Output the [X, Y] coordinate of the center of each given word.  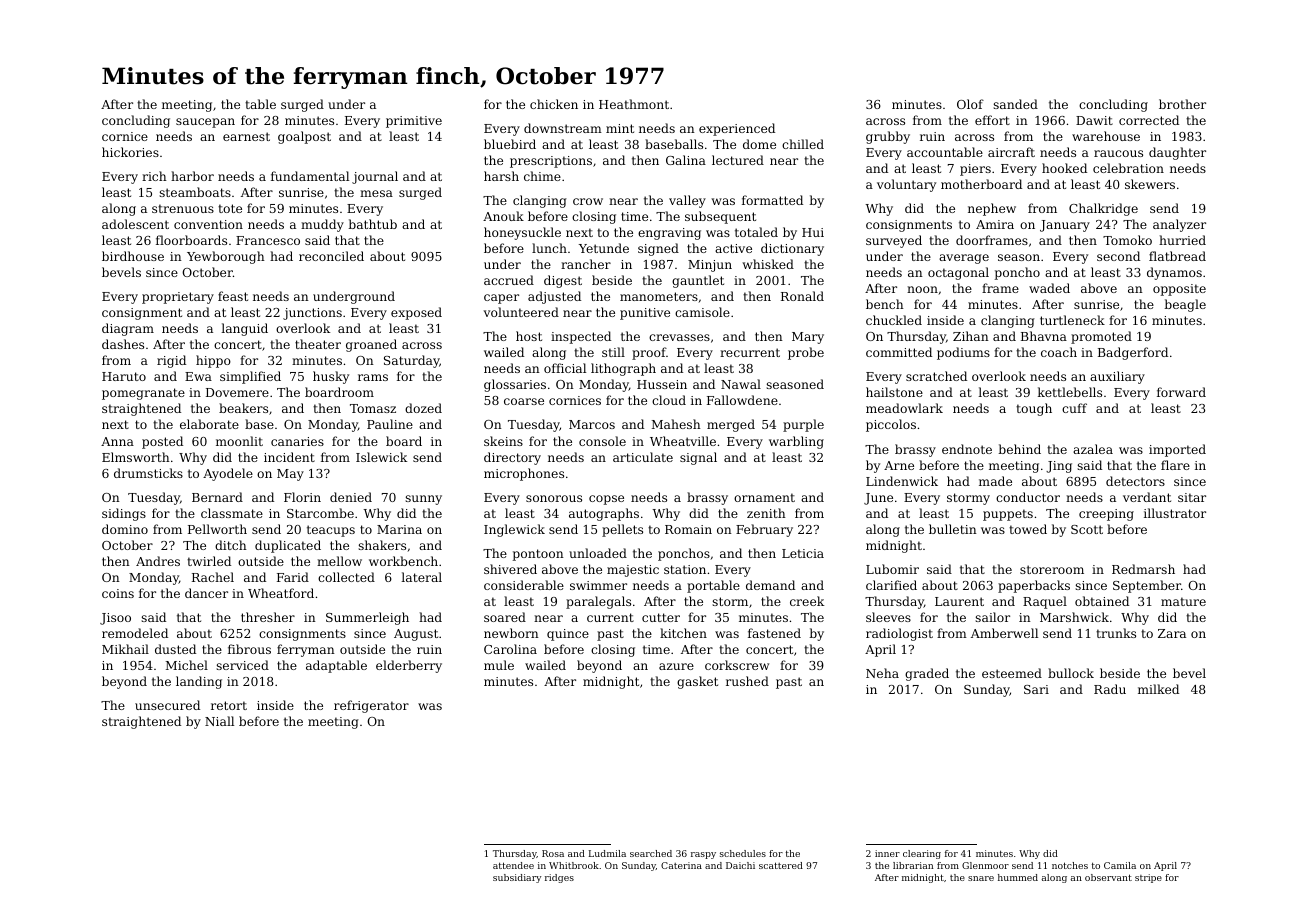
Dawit [1094, 120]
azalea [1093, 449]
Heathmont [634, 104]
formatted [772, 200]
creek [807, 601]
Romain [688, 529]
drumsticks [148, 473]
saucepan [205, 123]
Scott [1087, 529]
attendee [513, 865]
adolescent [135, 224]
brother [1182, 104]
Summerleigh [367, 618]
